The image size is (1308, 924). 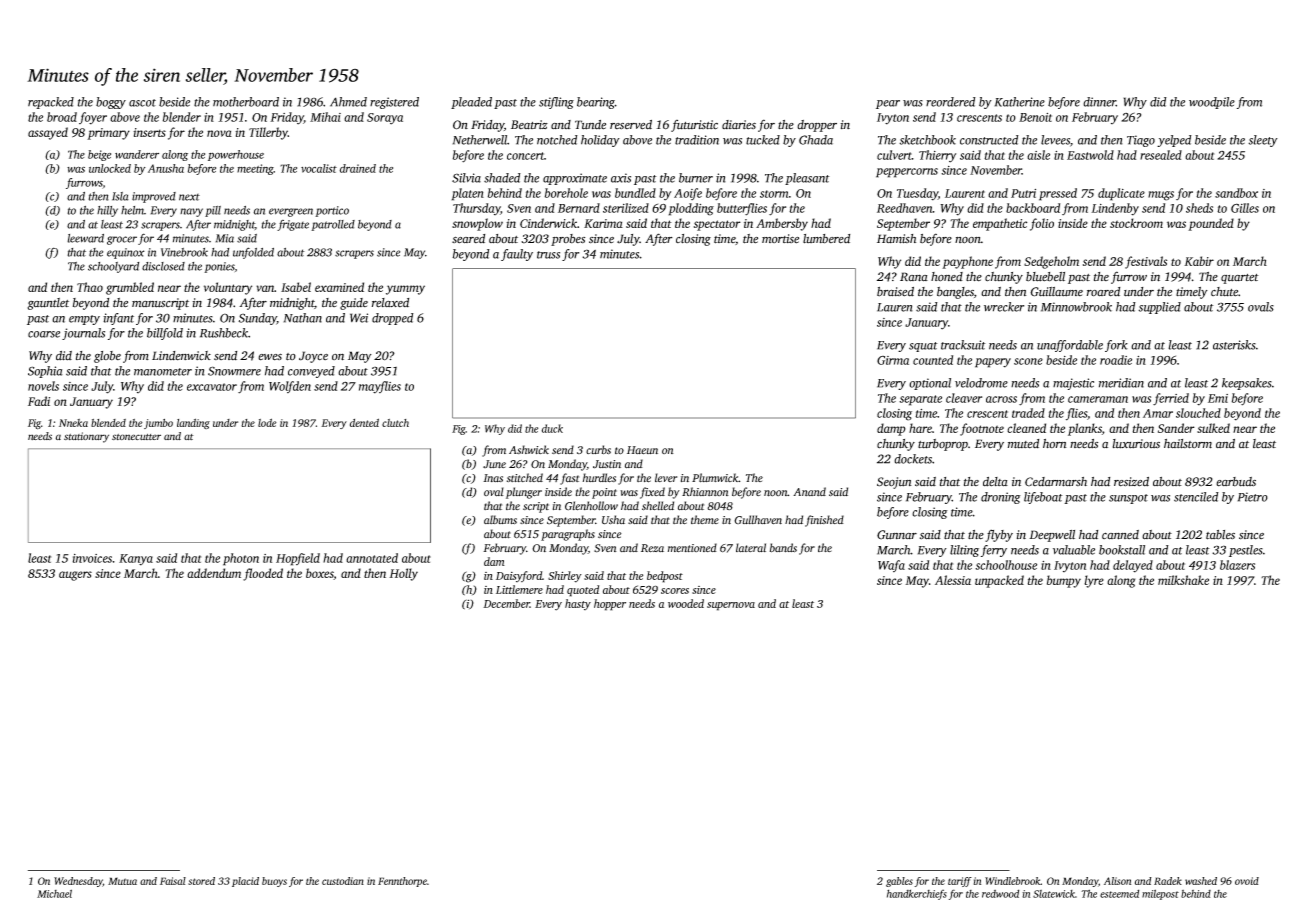 I want to click on Alessia, so click(x=953, y=580).
